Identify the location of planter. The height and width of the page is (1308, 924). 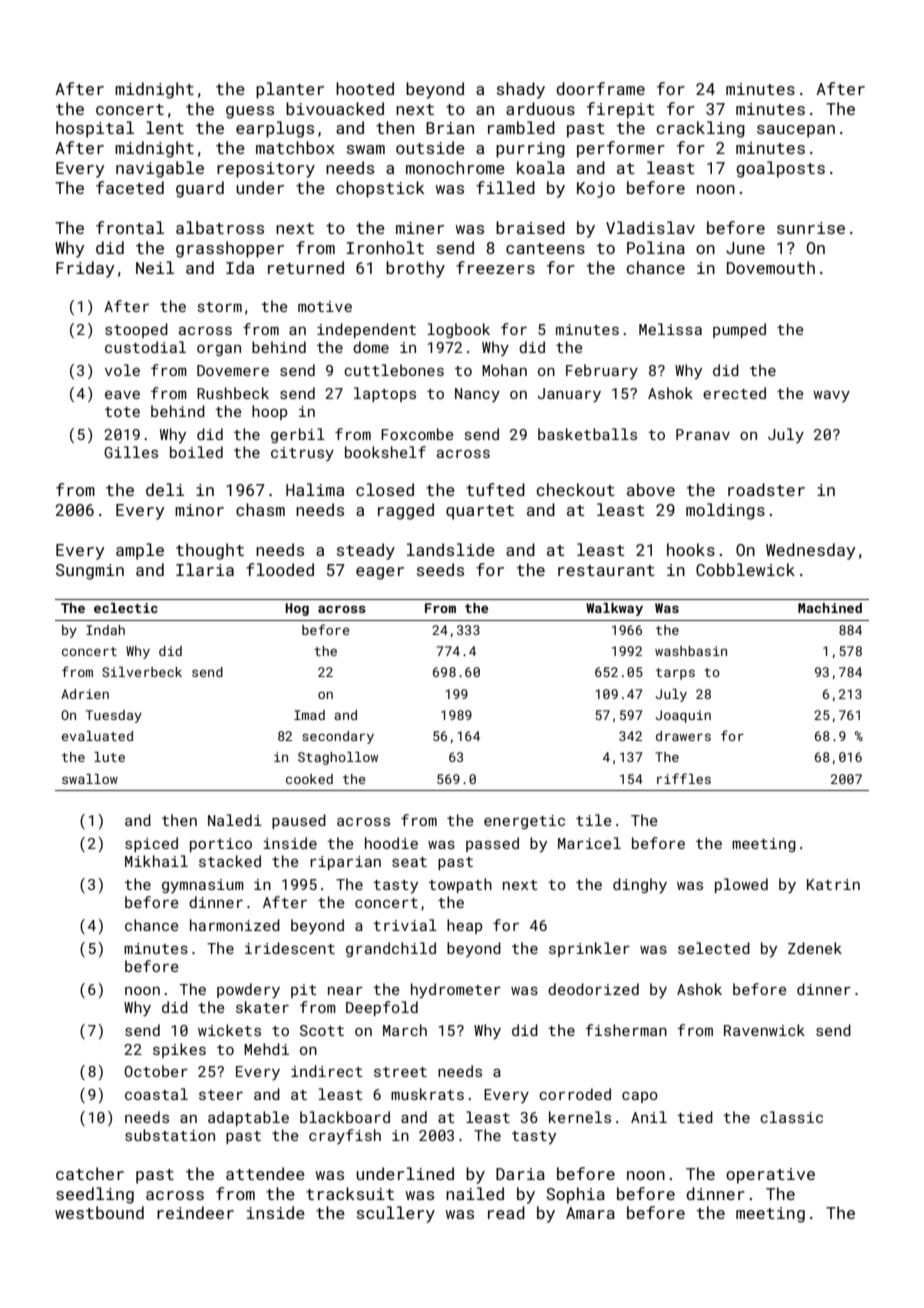
(290, 90).
